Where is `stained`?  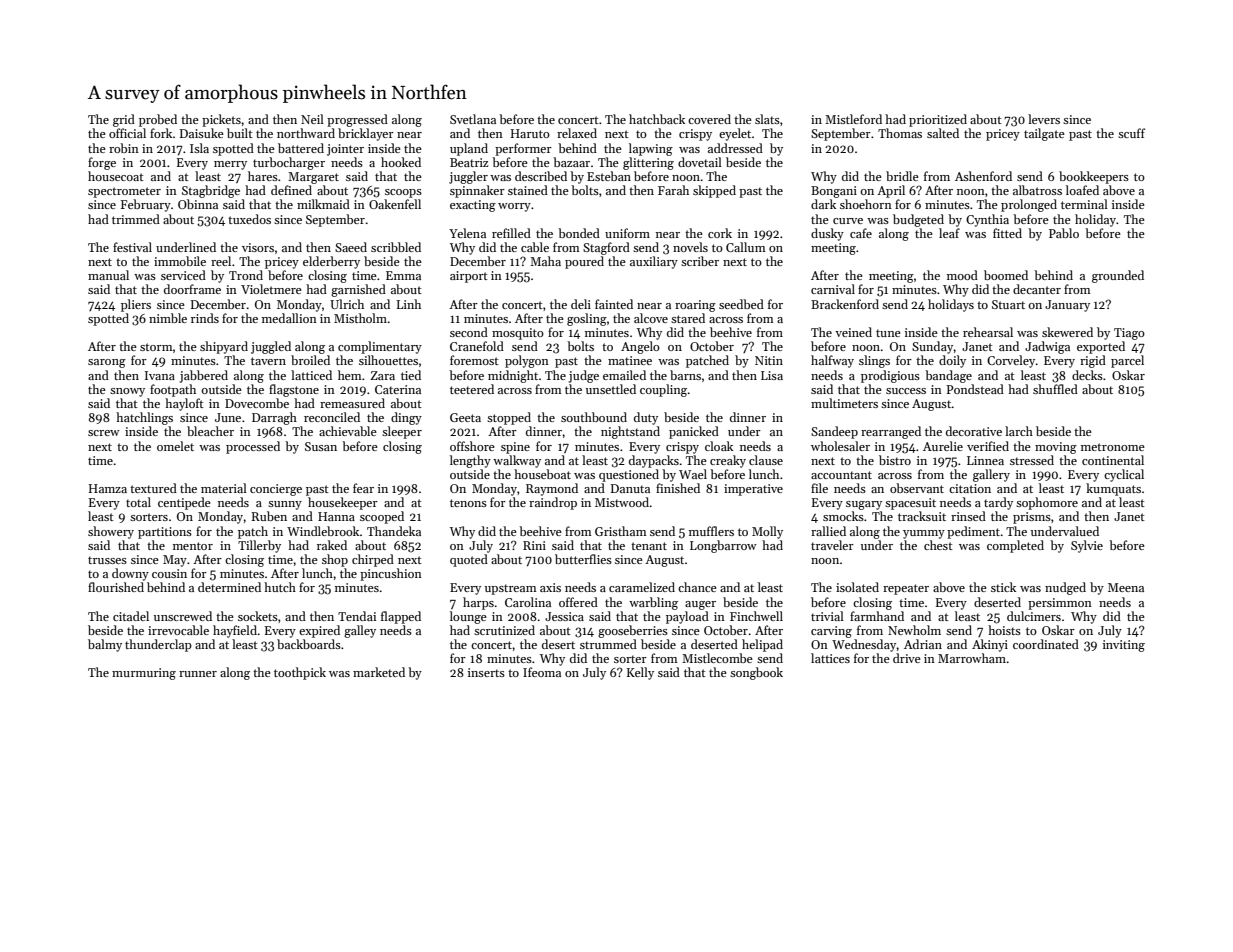
stained is located at coordinates (528, 190).
